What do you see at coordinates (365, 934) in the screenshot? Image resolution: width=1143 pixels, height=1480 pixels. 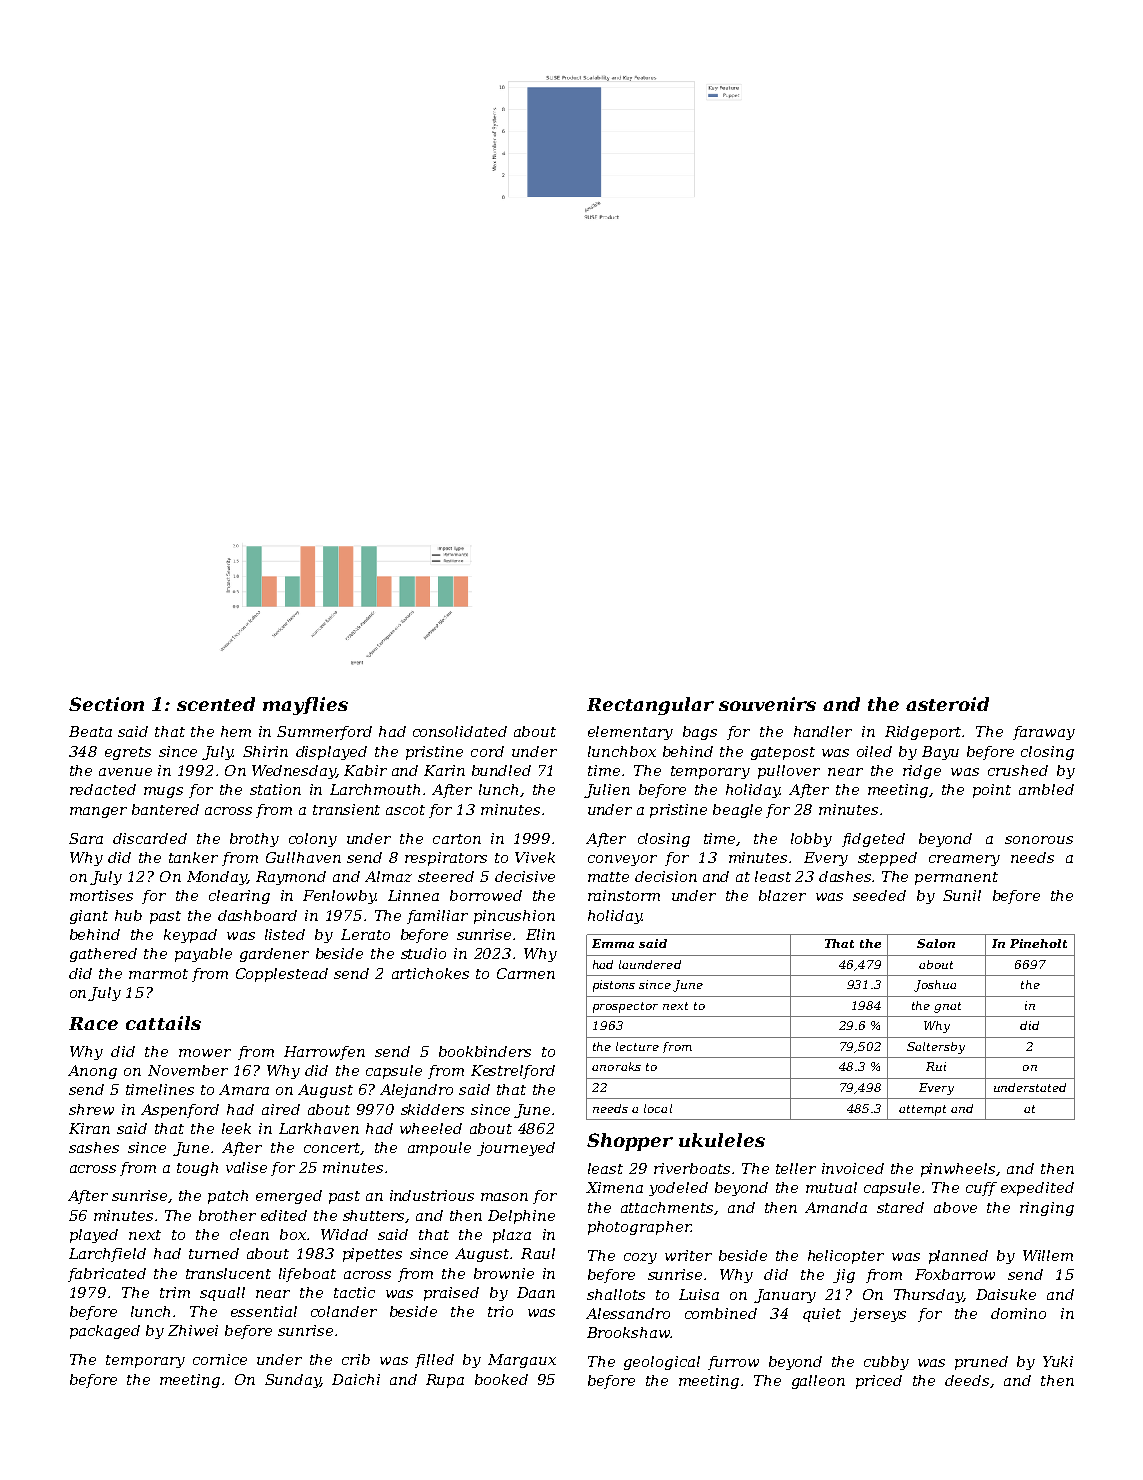 I see `Lerato` at bounding box center [365, 934].
